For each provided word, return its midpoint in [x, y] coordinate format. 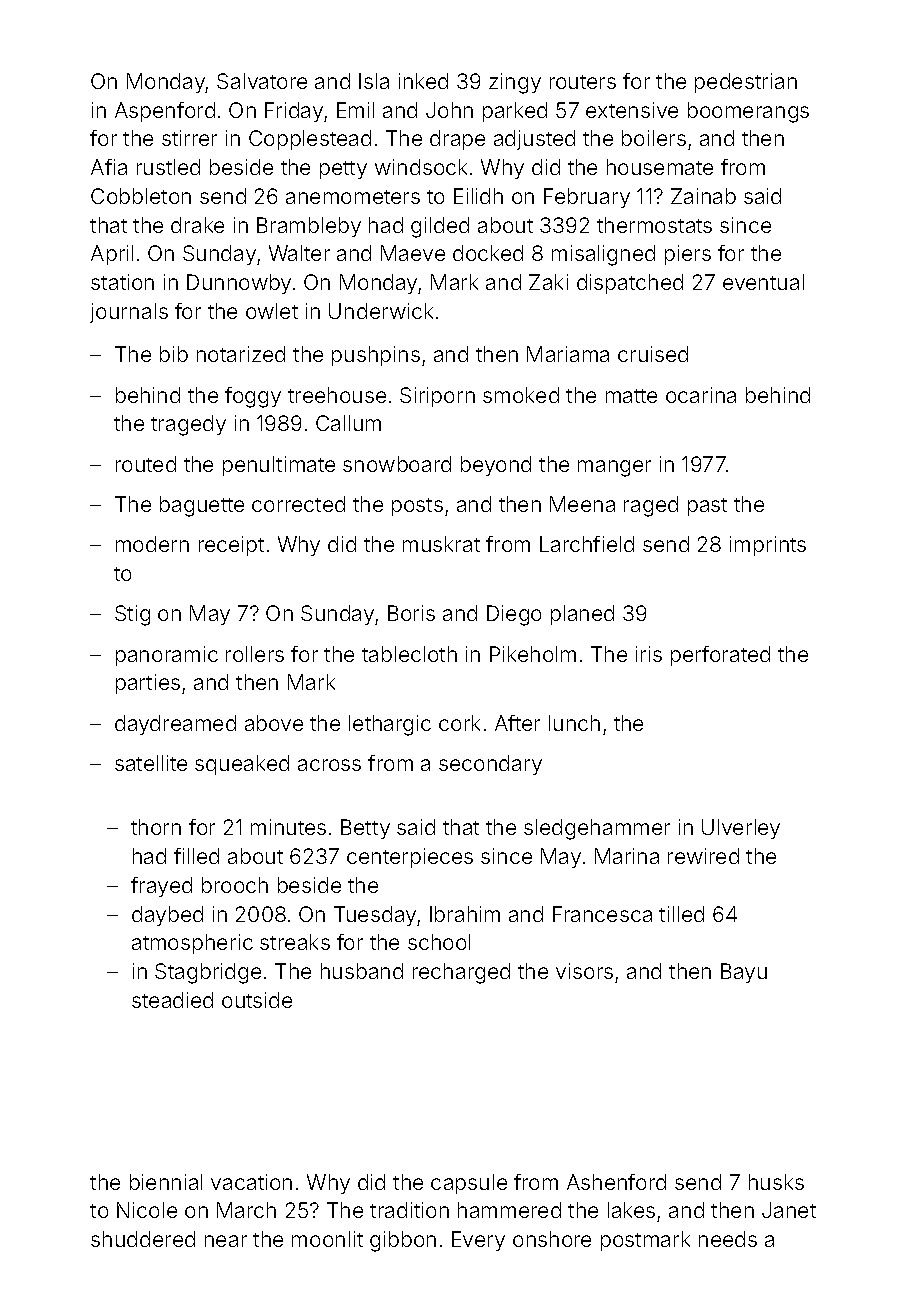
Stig [132, 615]
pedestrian [746, 83]
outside [257, 1000]
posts [417, 507]
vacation [251, 1182]
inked [423, 81]
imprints [768, 546]
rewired [703, 856]
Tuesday [375, 916]
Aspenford [165, 112]
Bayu [744, 973]
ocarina [701, 395]
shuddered [143, 1239]
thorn [156, 827]
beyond [496, 466]
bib [174, 354]
